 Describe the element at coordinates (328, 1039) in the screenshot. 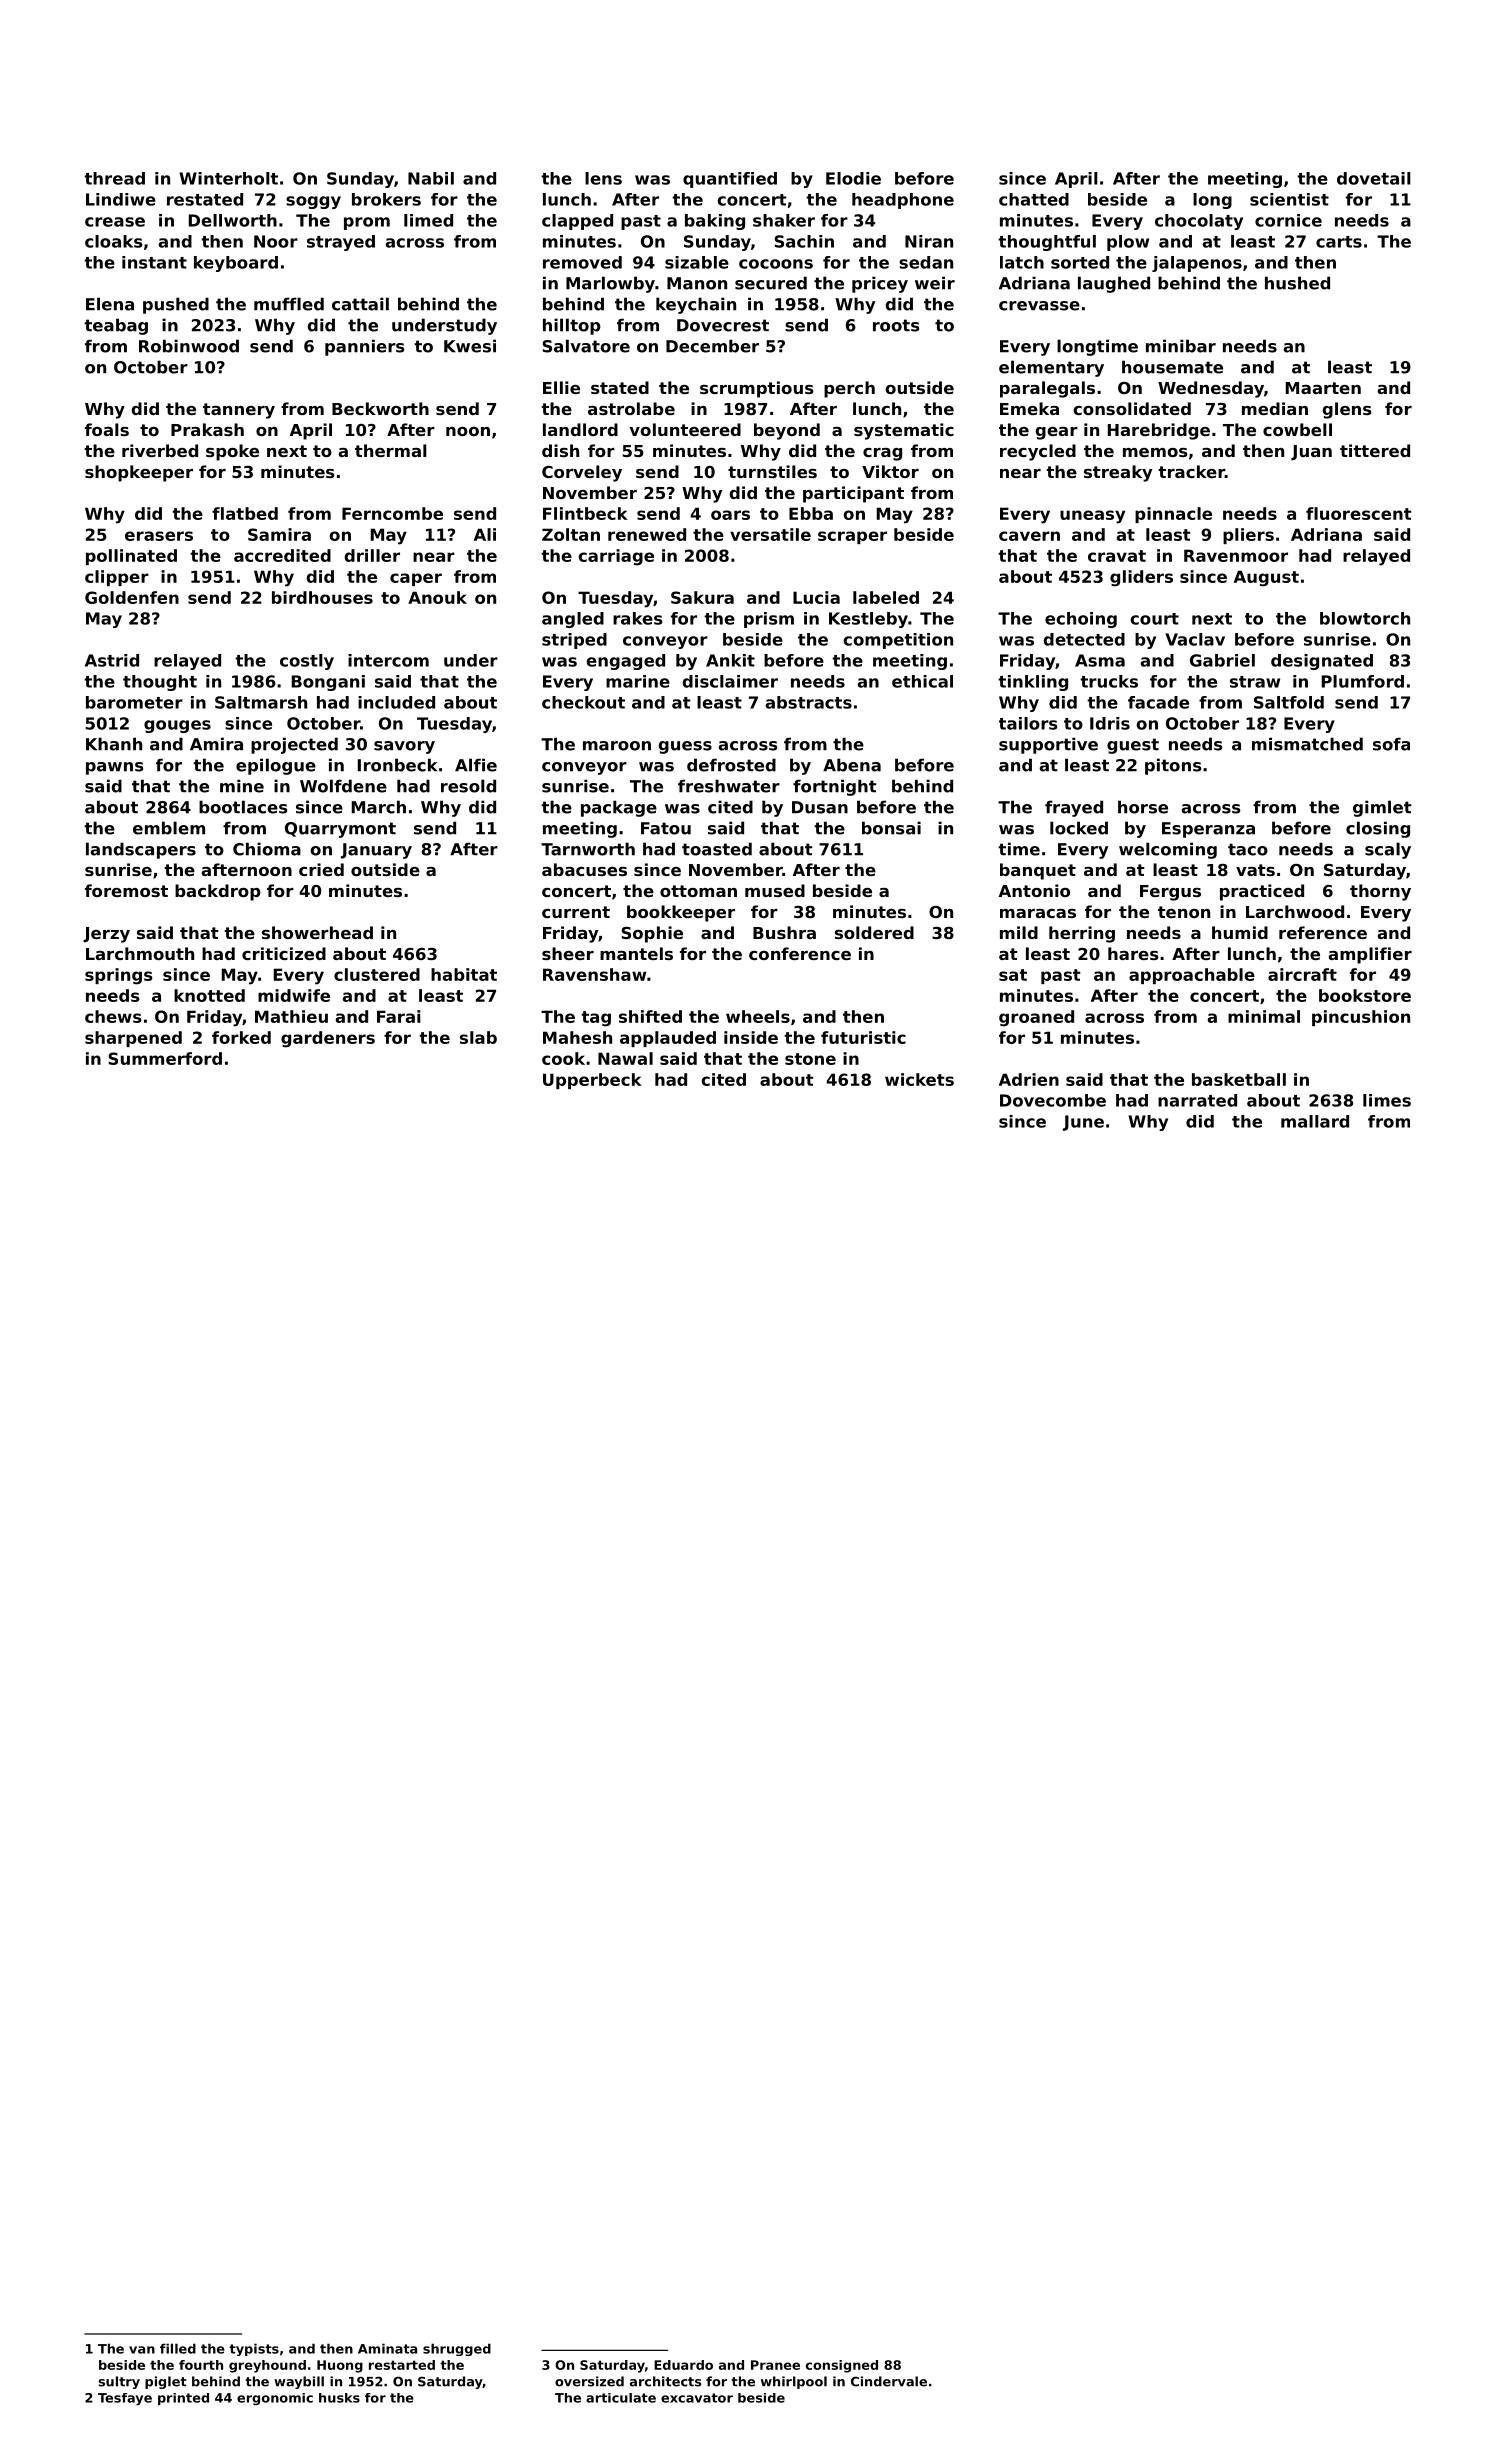

I see `gardeners` at that location.
